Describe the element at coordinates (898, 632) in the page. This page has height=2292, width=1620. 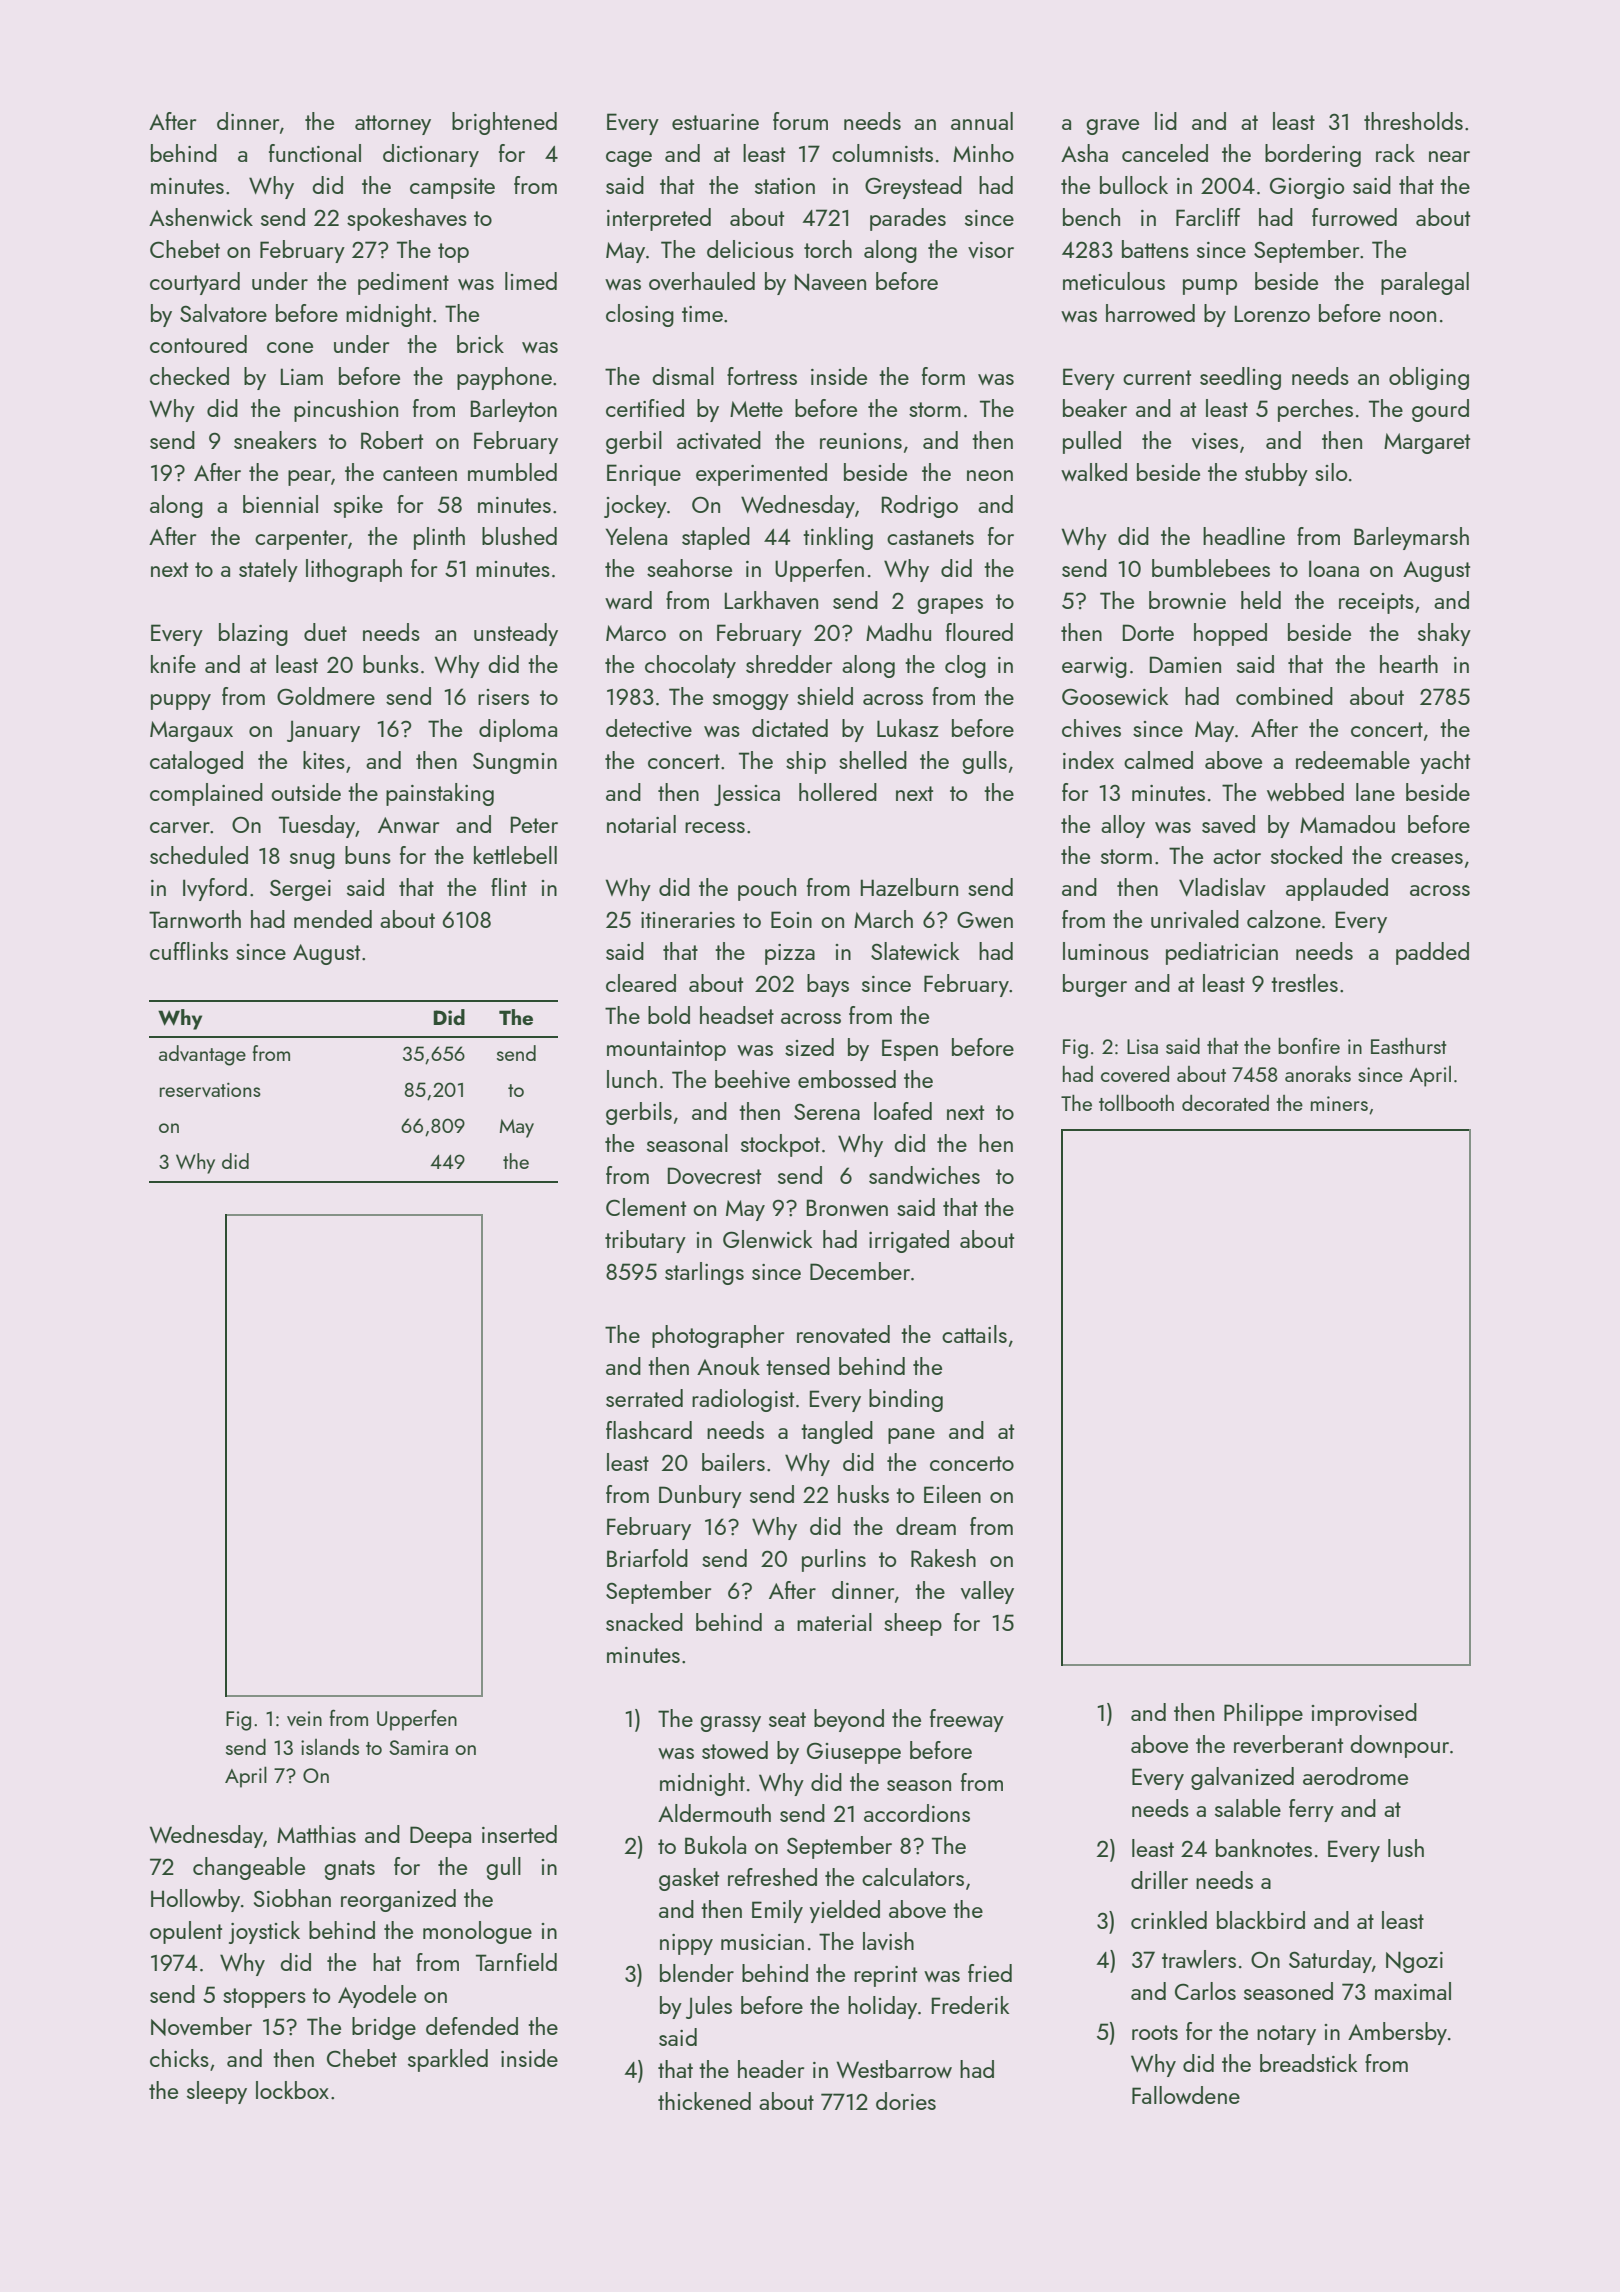
I see `Madhu` at that location.
